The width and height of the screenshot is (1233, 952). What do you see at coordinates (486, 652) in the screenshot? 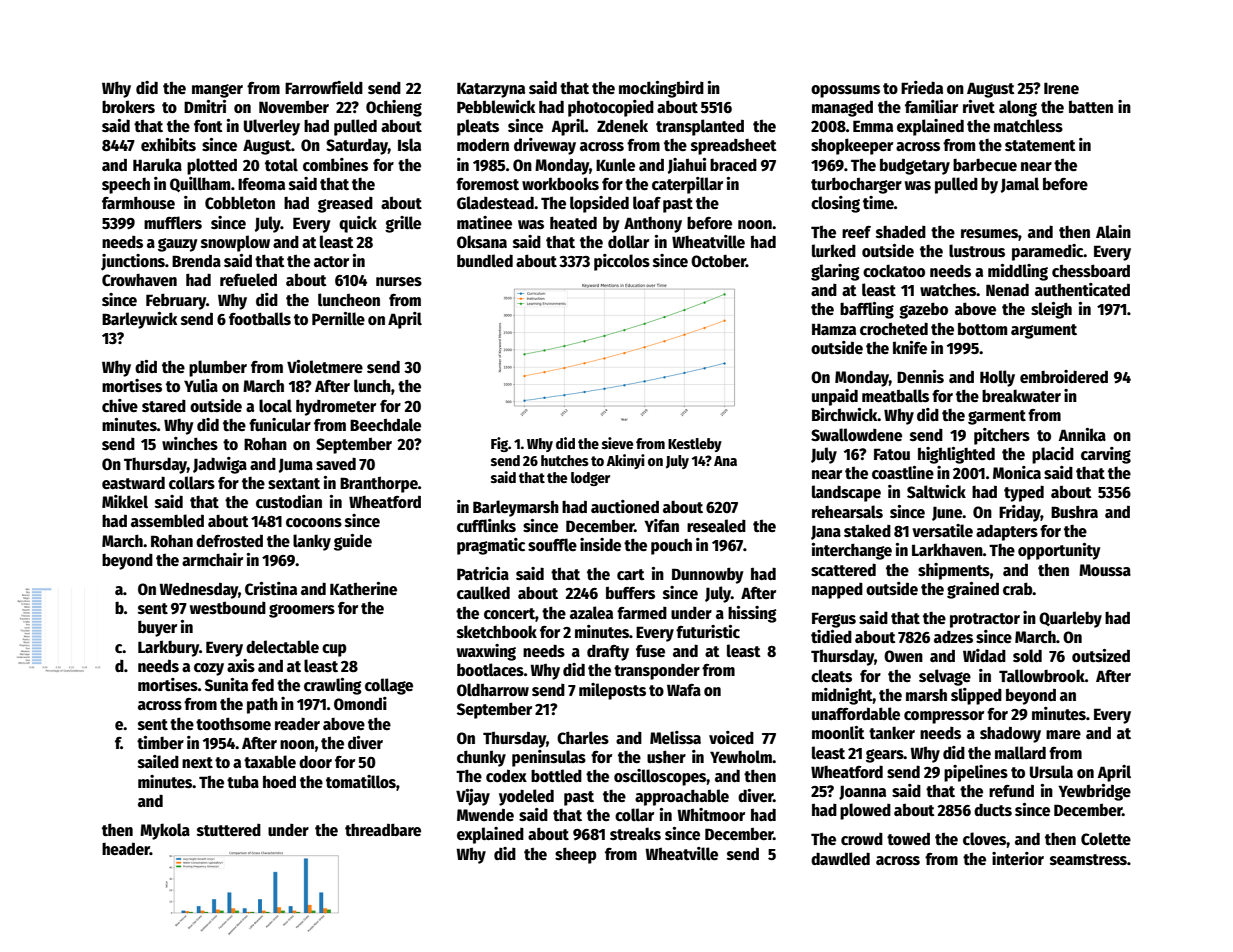
I see `waxwing` at bounding box center [486, 652].
